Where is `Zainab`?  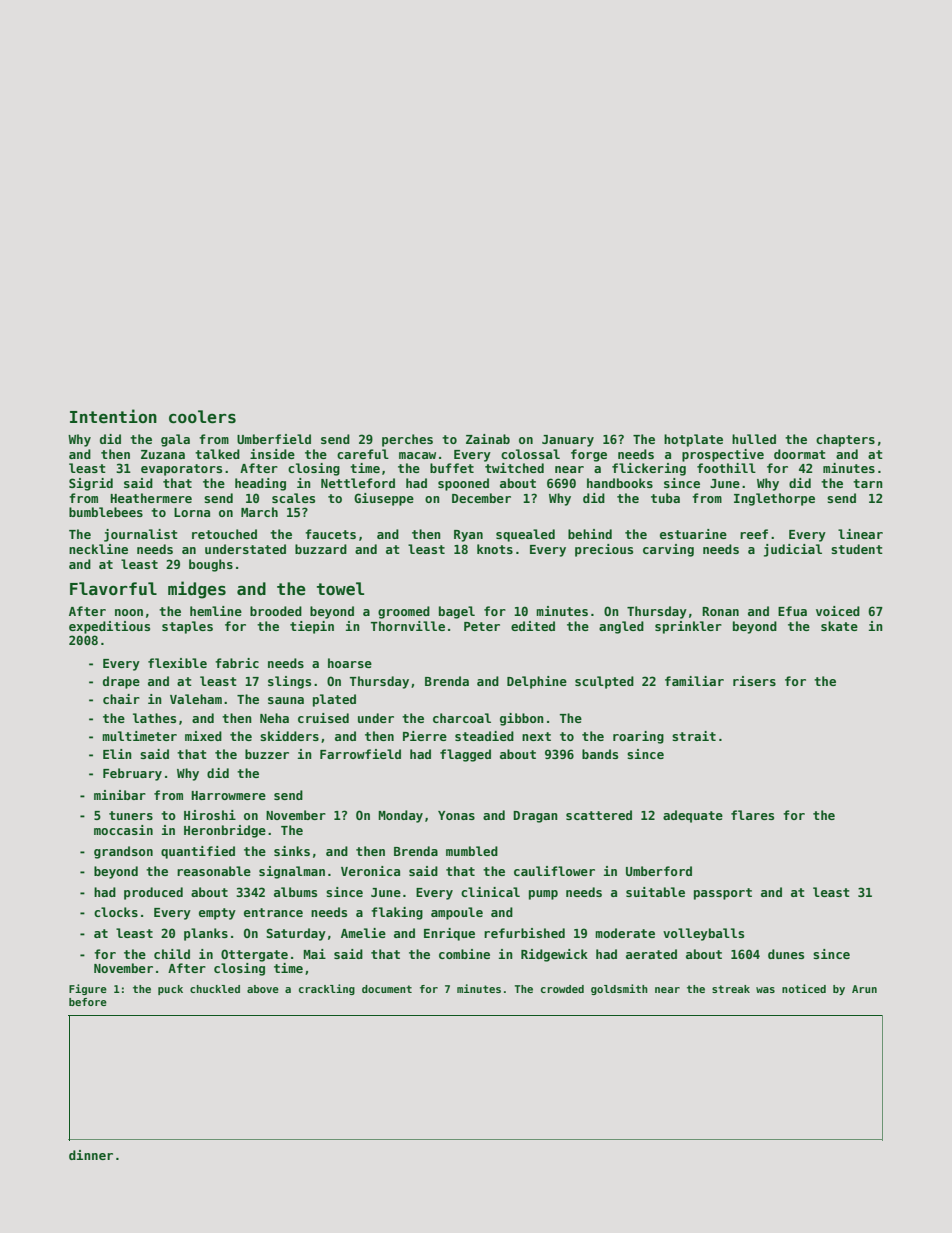 Zainab is located at coordinates (488, 439).
